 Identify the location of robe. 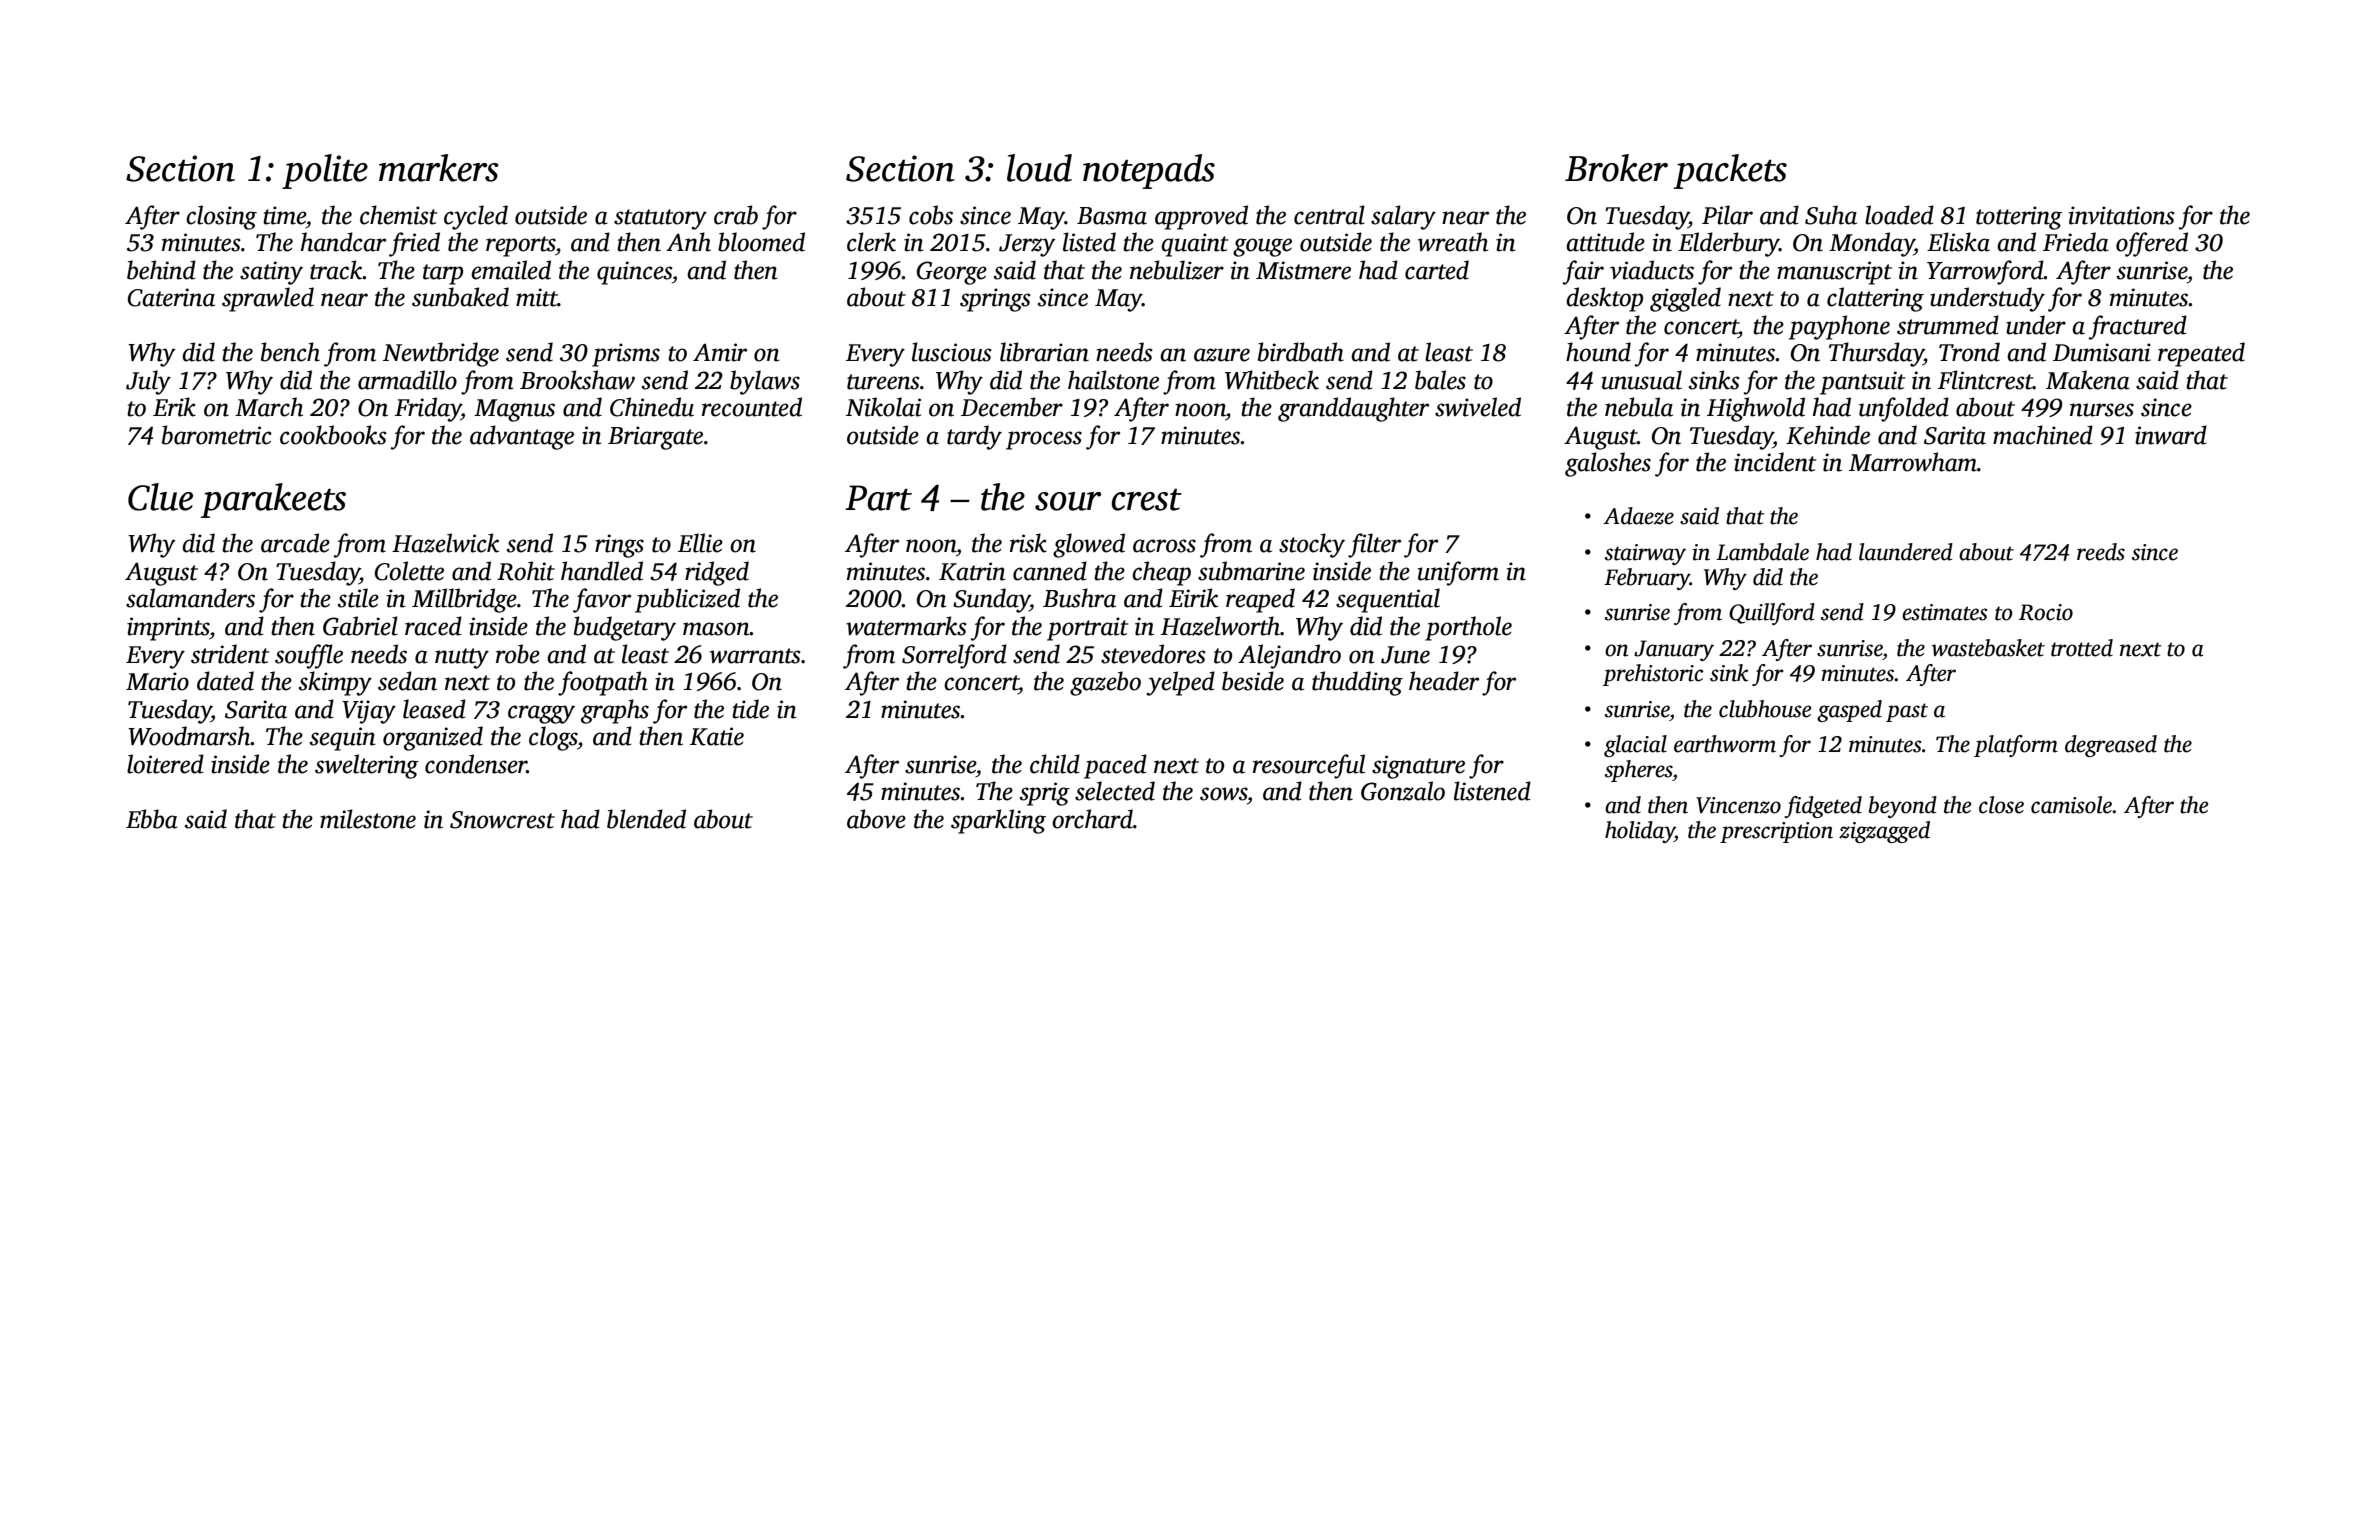
(518, 654).
